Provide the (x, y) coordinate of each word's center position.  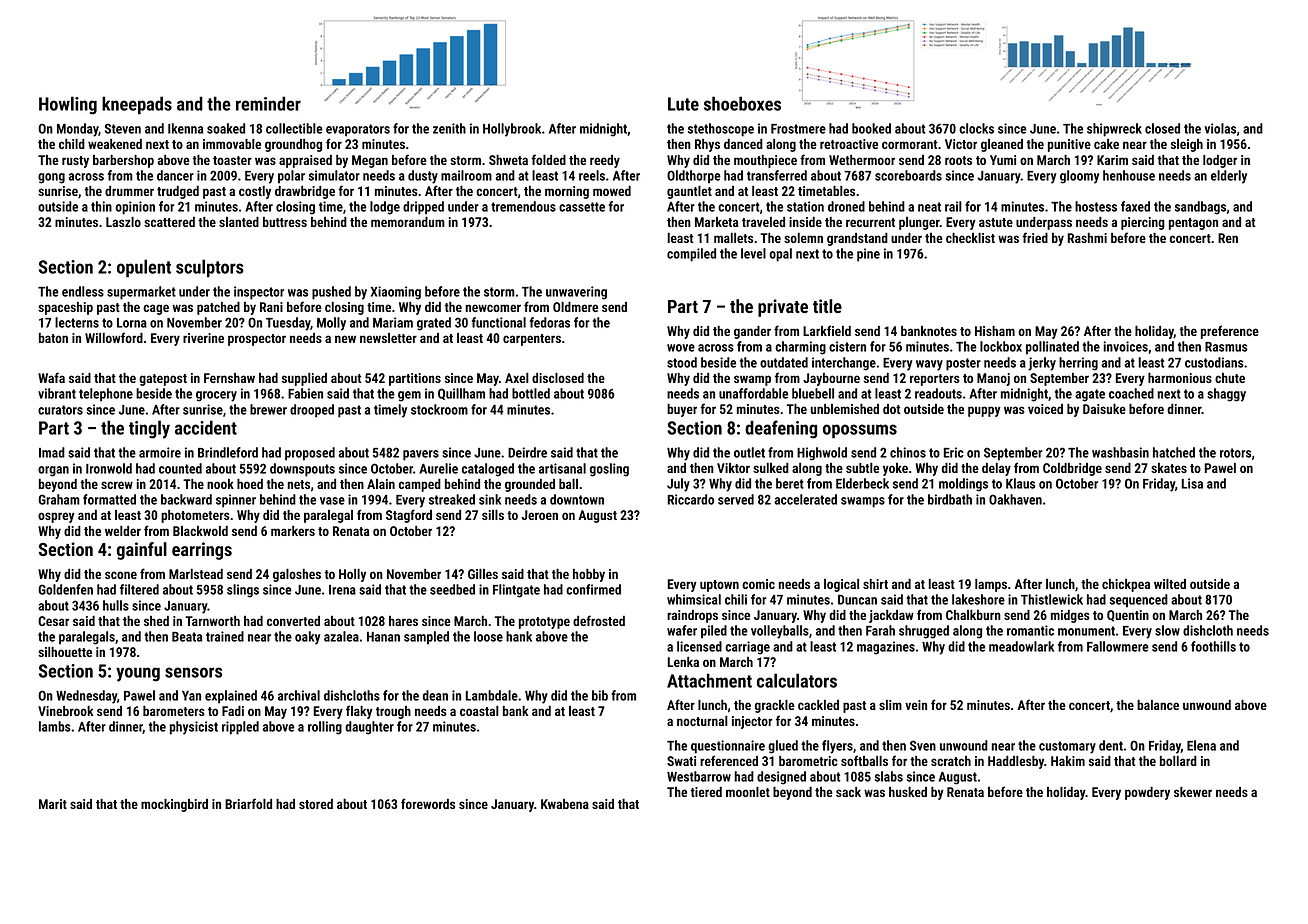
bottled (531, 393)
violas (1220, 128)
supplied (304, 379)
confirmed (593, 589)
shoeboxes (742, 103)
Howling (68, 105)
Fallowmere (1118, 646)
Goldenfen (65, 589)
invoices (1125, 346)
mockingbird (174, 805)
